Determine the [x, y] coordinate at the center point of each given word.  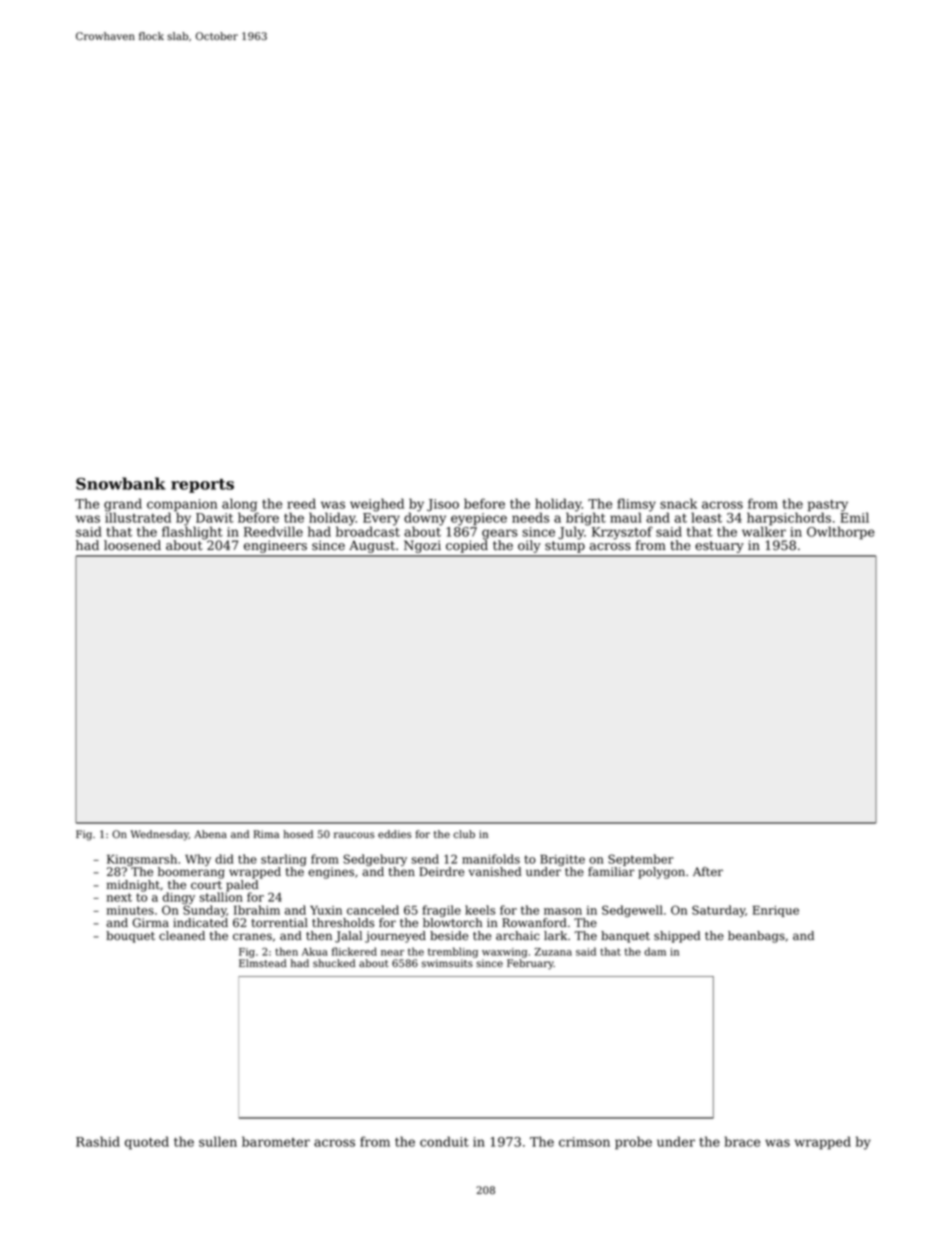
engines [331, 873]
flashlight [192, 533]
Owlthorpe [841, 533]
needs [530, 517]
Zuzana [553, 952]
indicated [200, 923]
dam [655, 951]
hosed [298, 834]
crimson [584, 1142]
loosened [132, 545]
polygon [661, 873]
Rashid [98, 1141]
